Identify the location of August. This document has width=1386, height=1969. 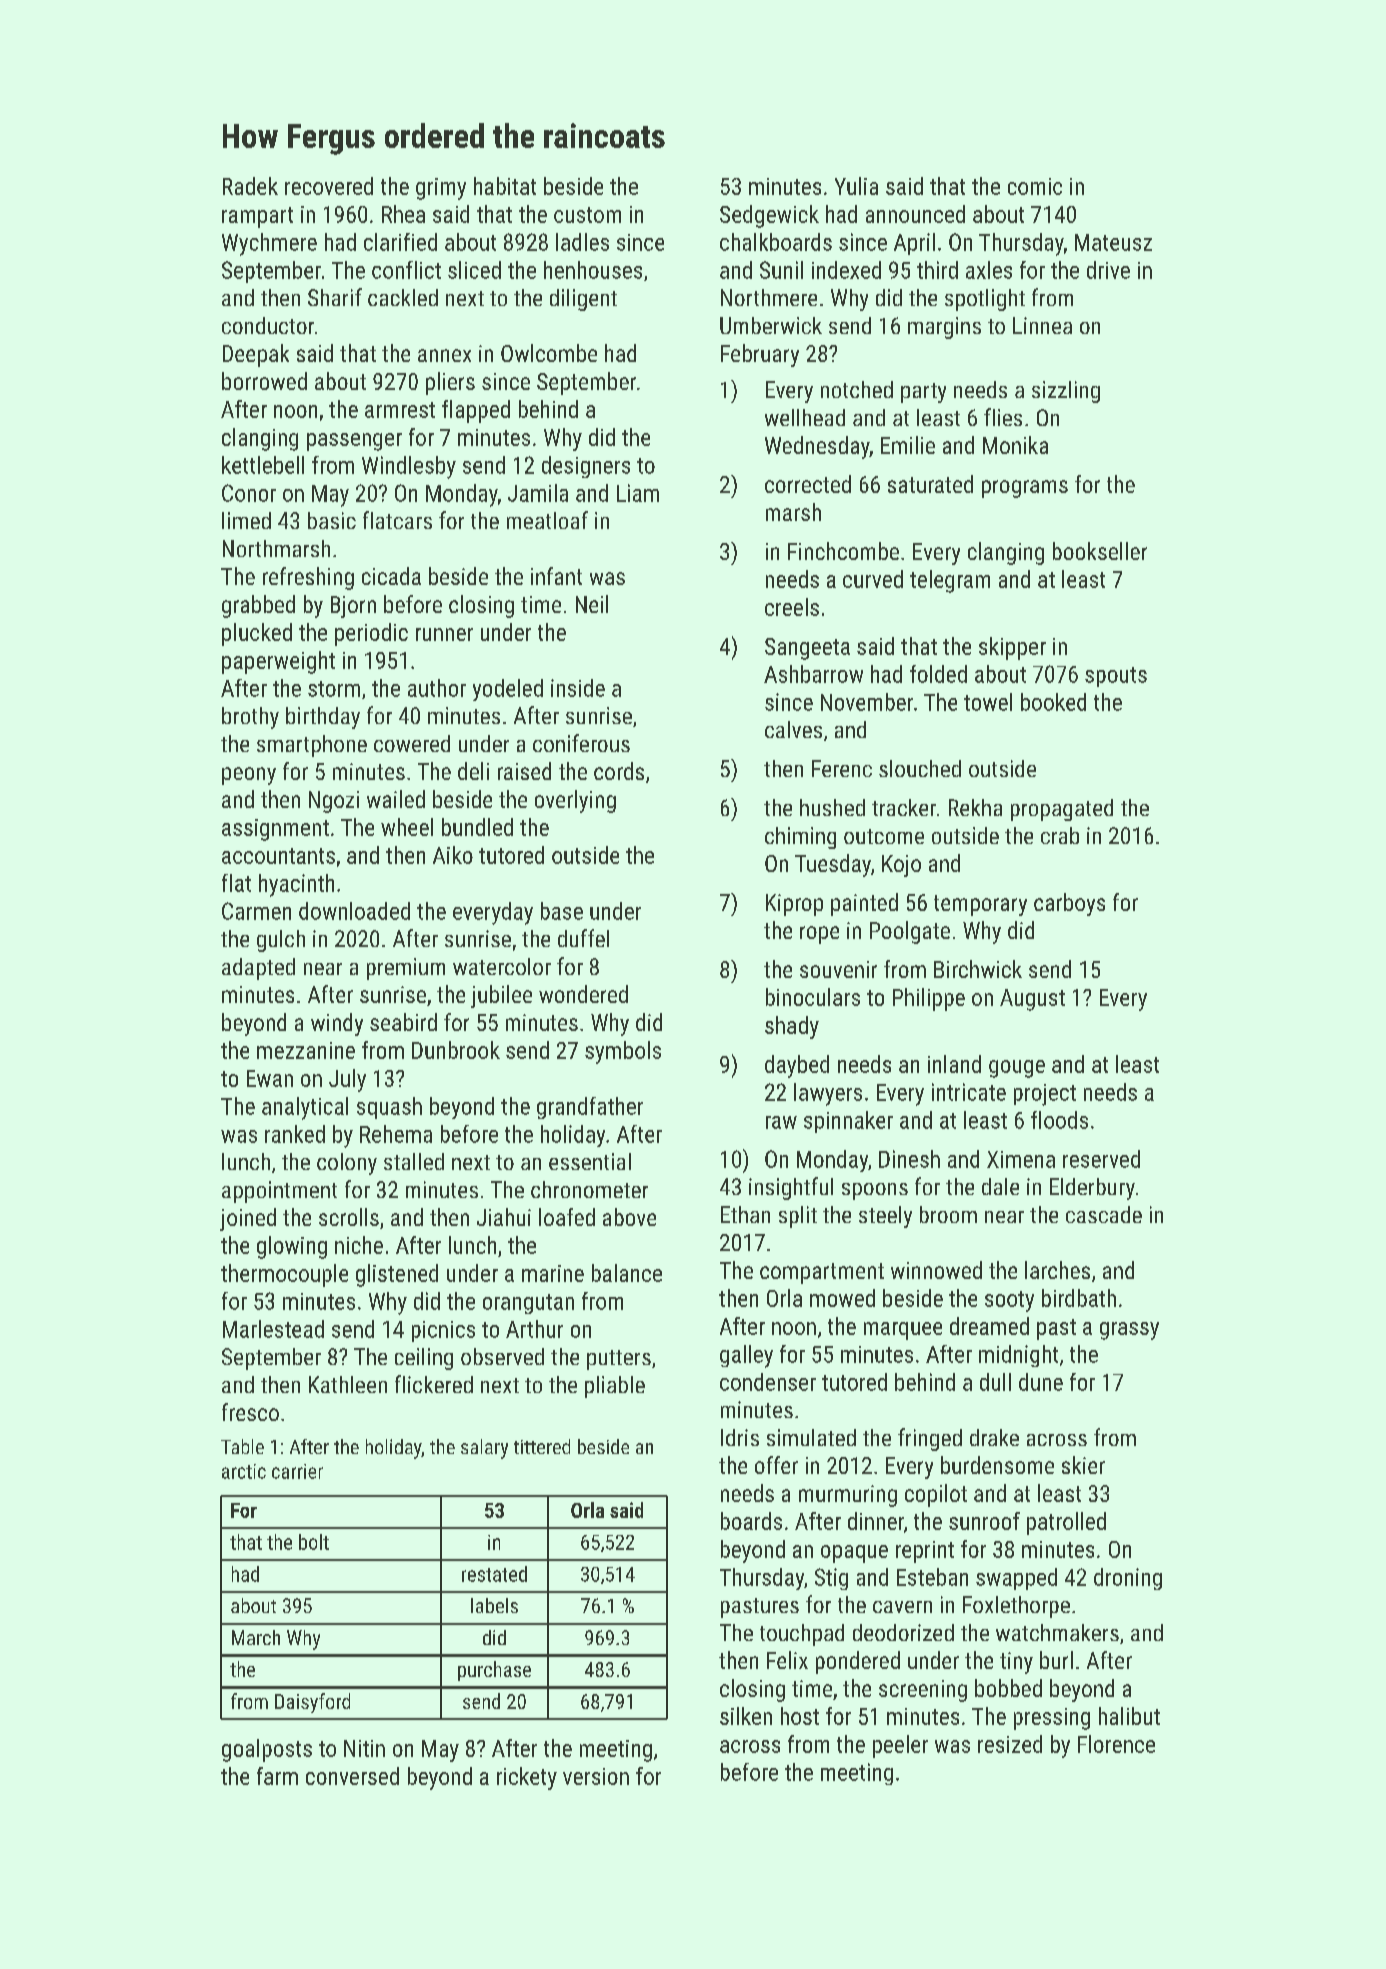
(1032, 1000).
